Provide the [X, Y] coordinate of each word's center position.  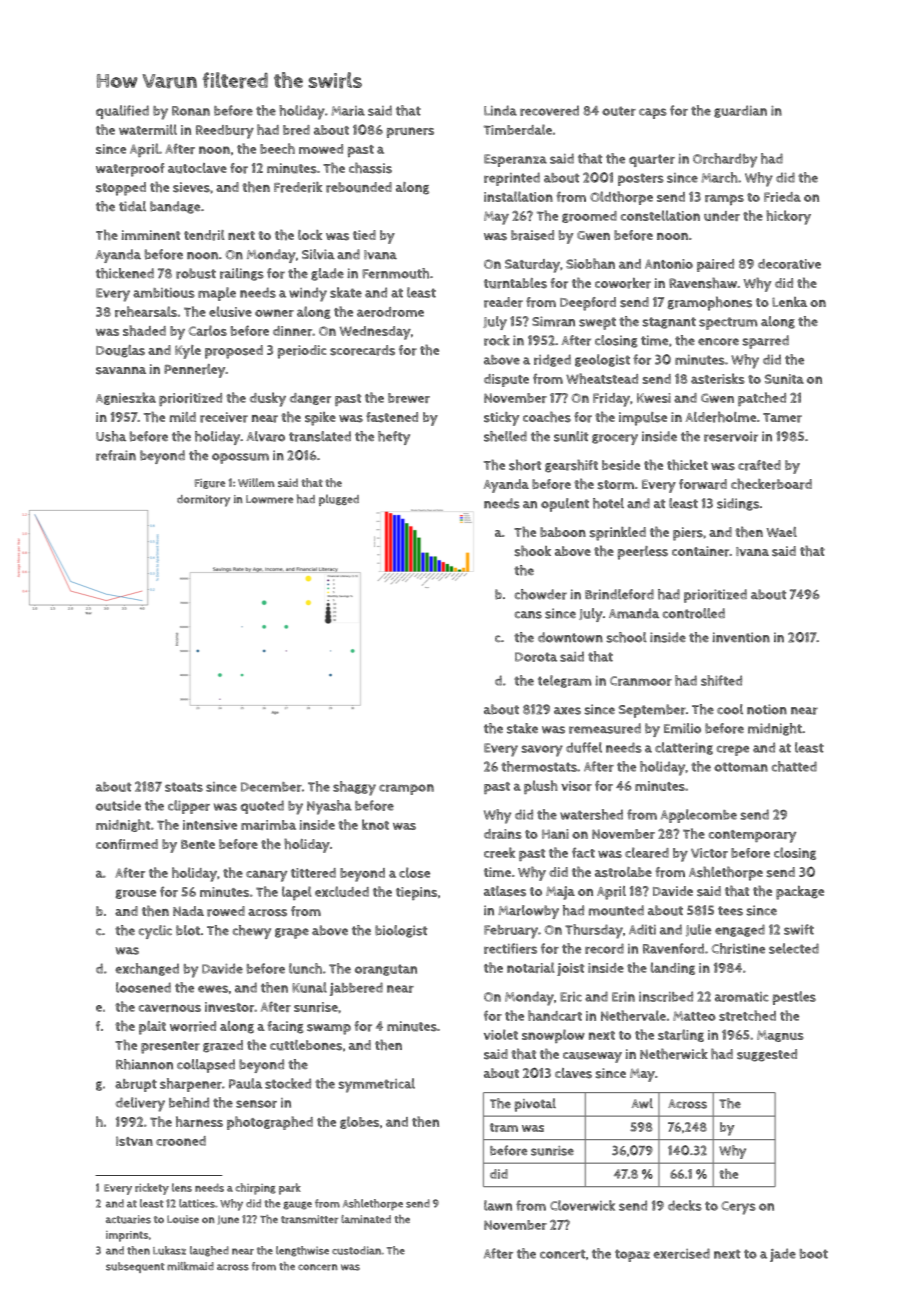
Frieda [782, 197]
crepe [732, 750]
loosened [143, 987]
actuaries [128, 1219]
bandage [175, 207]
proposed [234, 352]
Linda [500, 110]
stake [522, 728]
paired [715, 265]
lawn [498, 1205]
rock [497, 340]
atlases [505, 891]
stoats [184, 787]
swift [799, 929]
